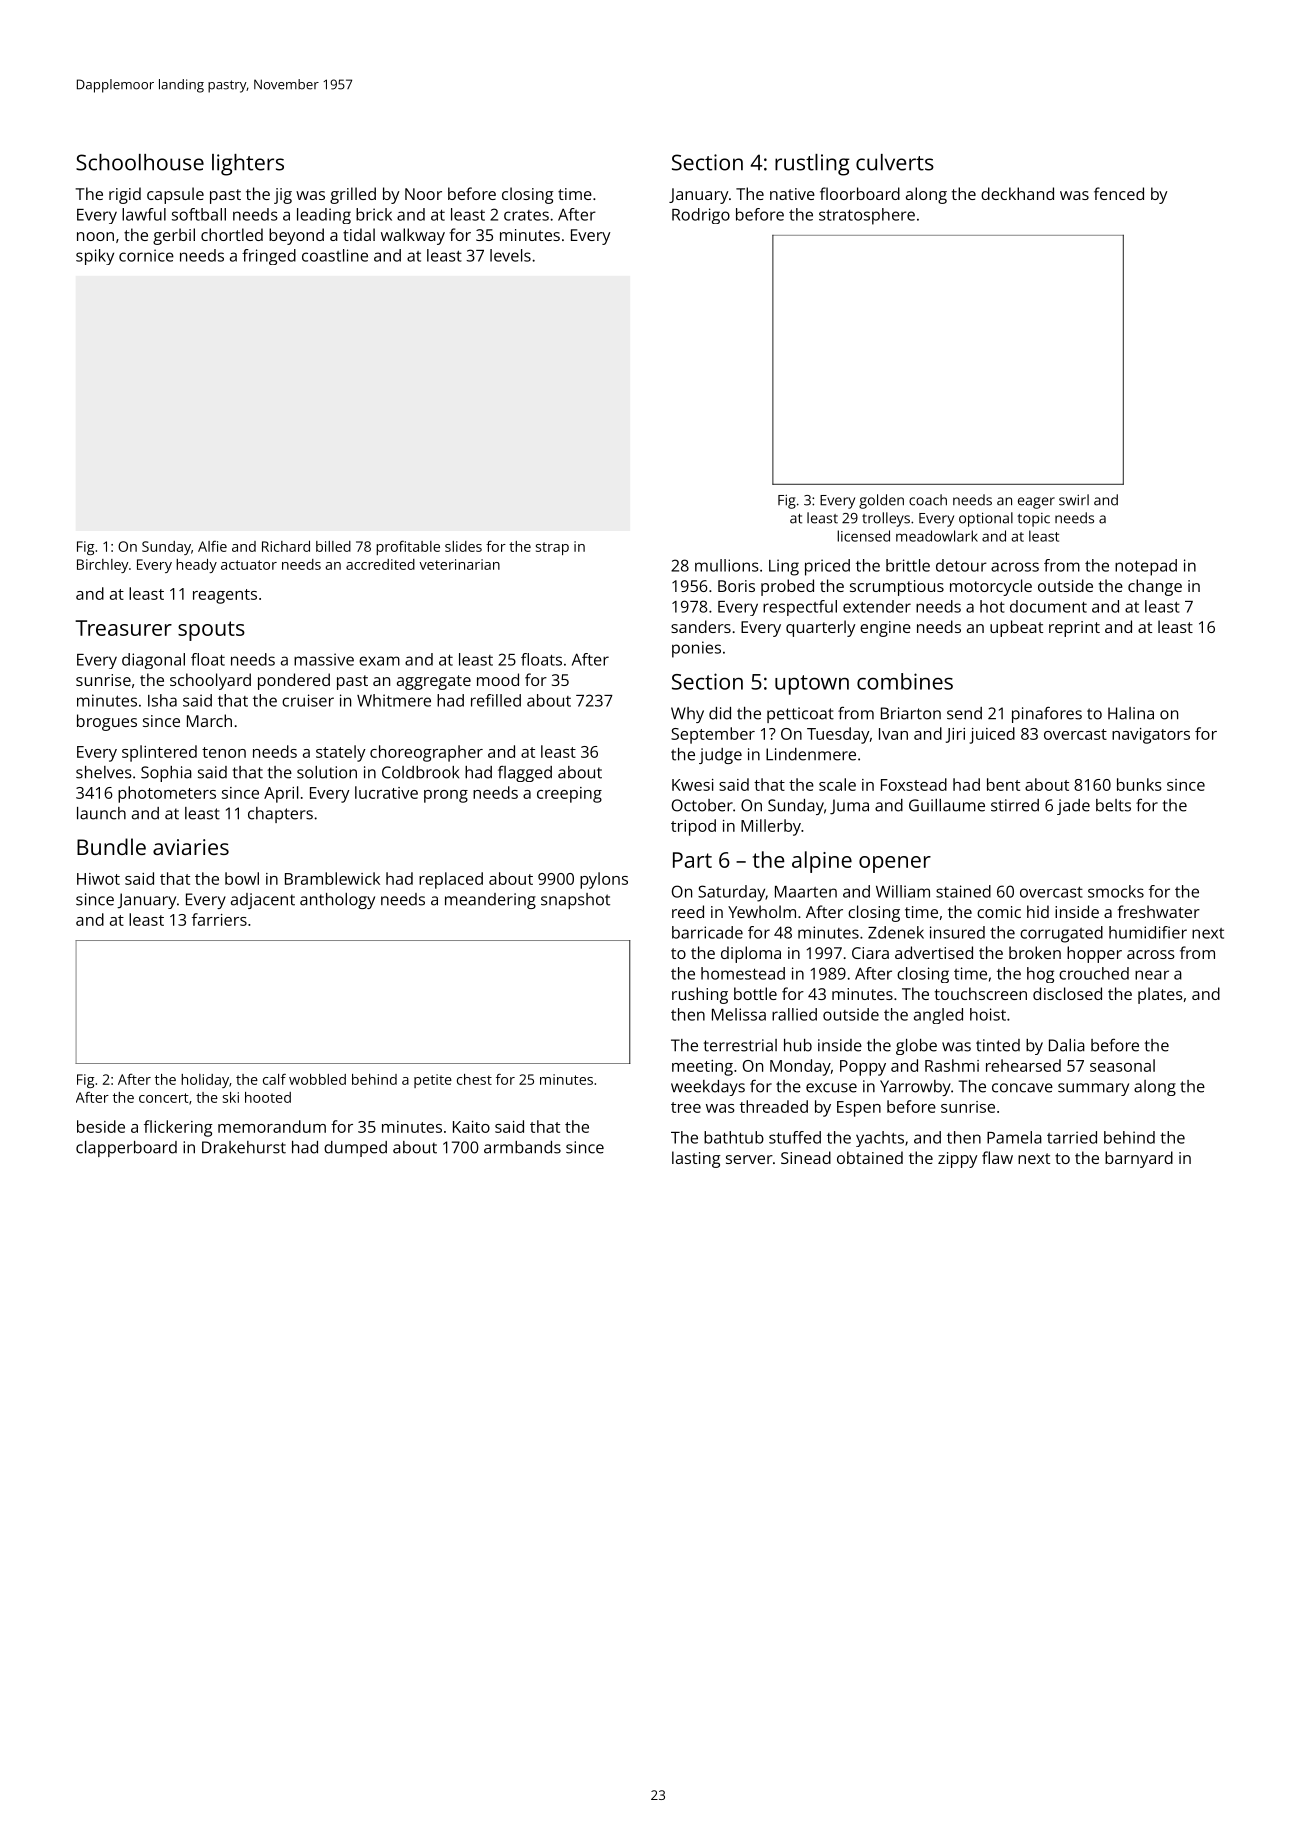 This screenshot has width=1301, height=1840. Describe the element at coordinates (1074, 629) in the screenshot. I see `reprint` at that location.
